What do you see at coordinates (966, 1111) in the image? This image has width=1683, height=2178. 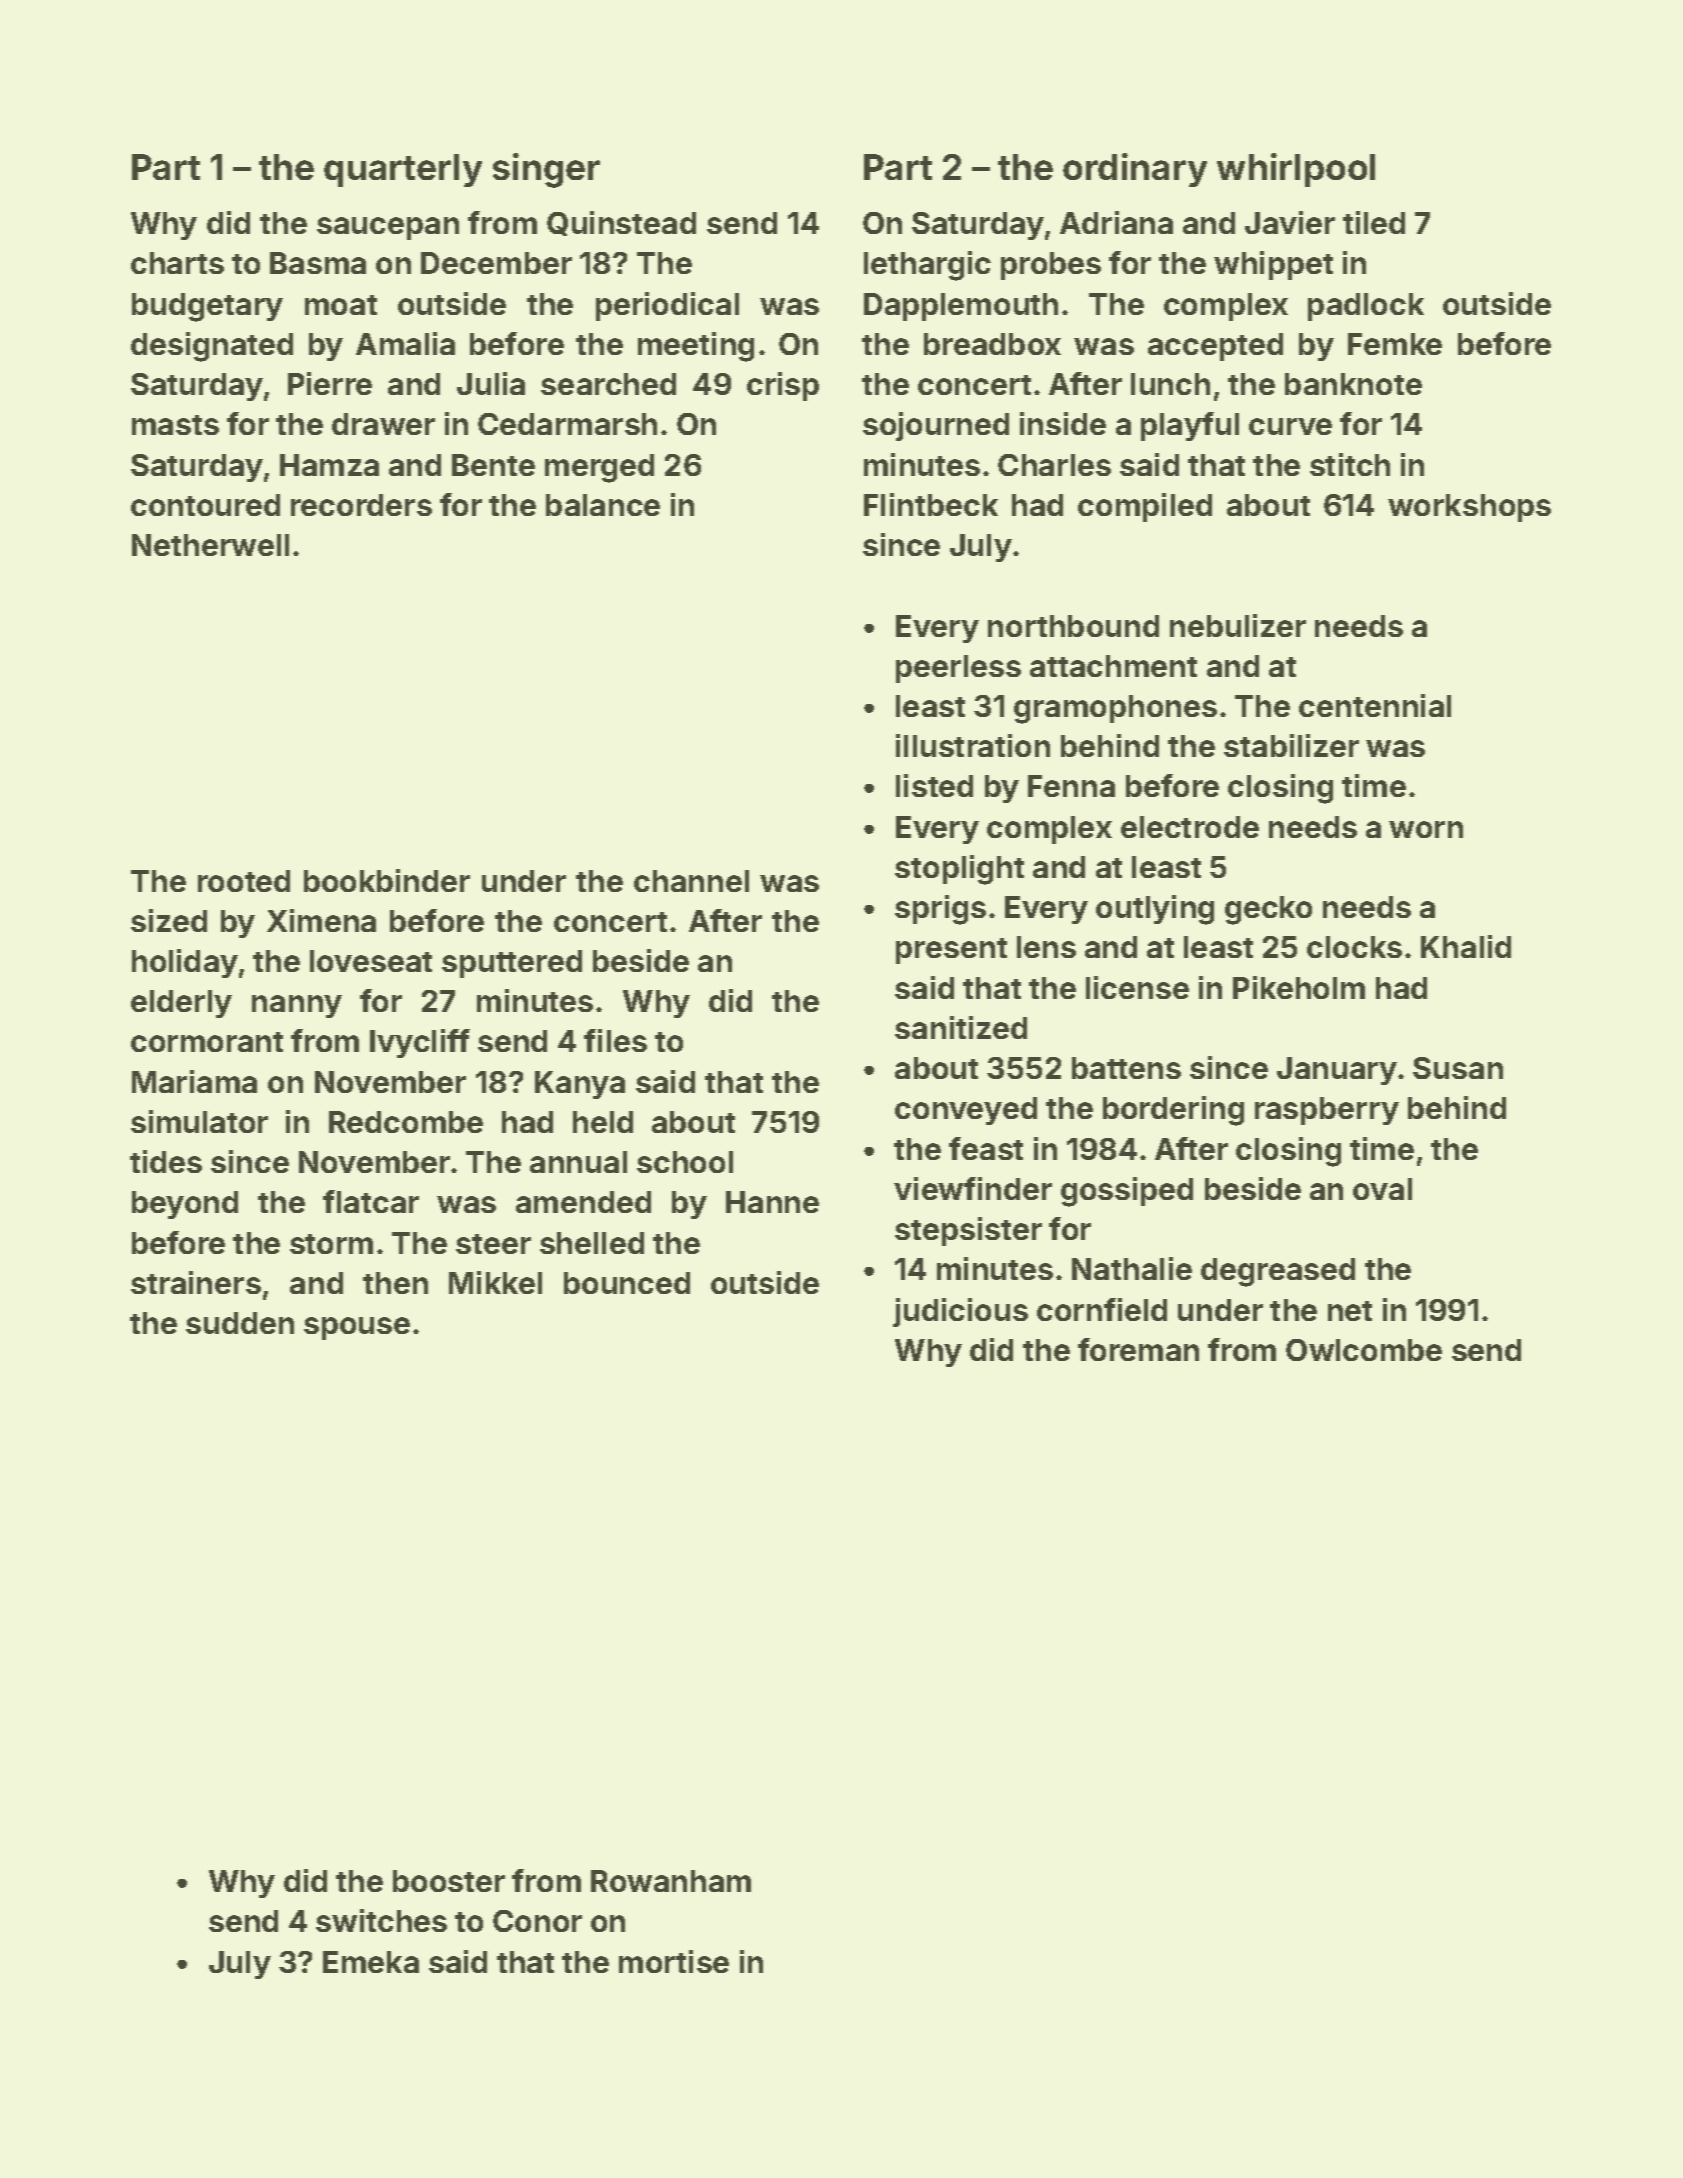 I see `conveyed` at bounding box center [966, 1111].
